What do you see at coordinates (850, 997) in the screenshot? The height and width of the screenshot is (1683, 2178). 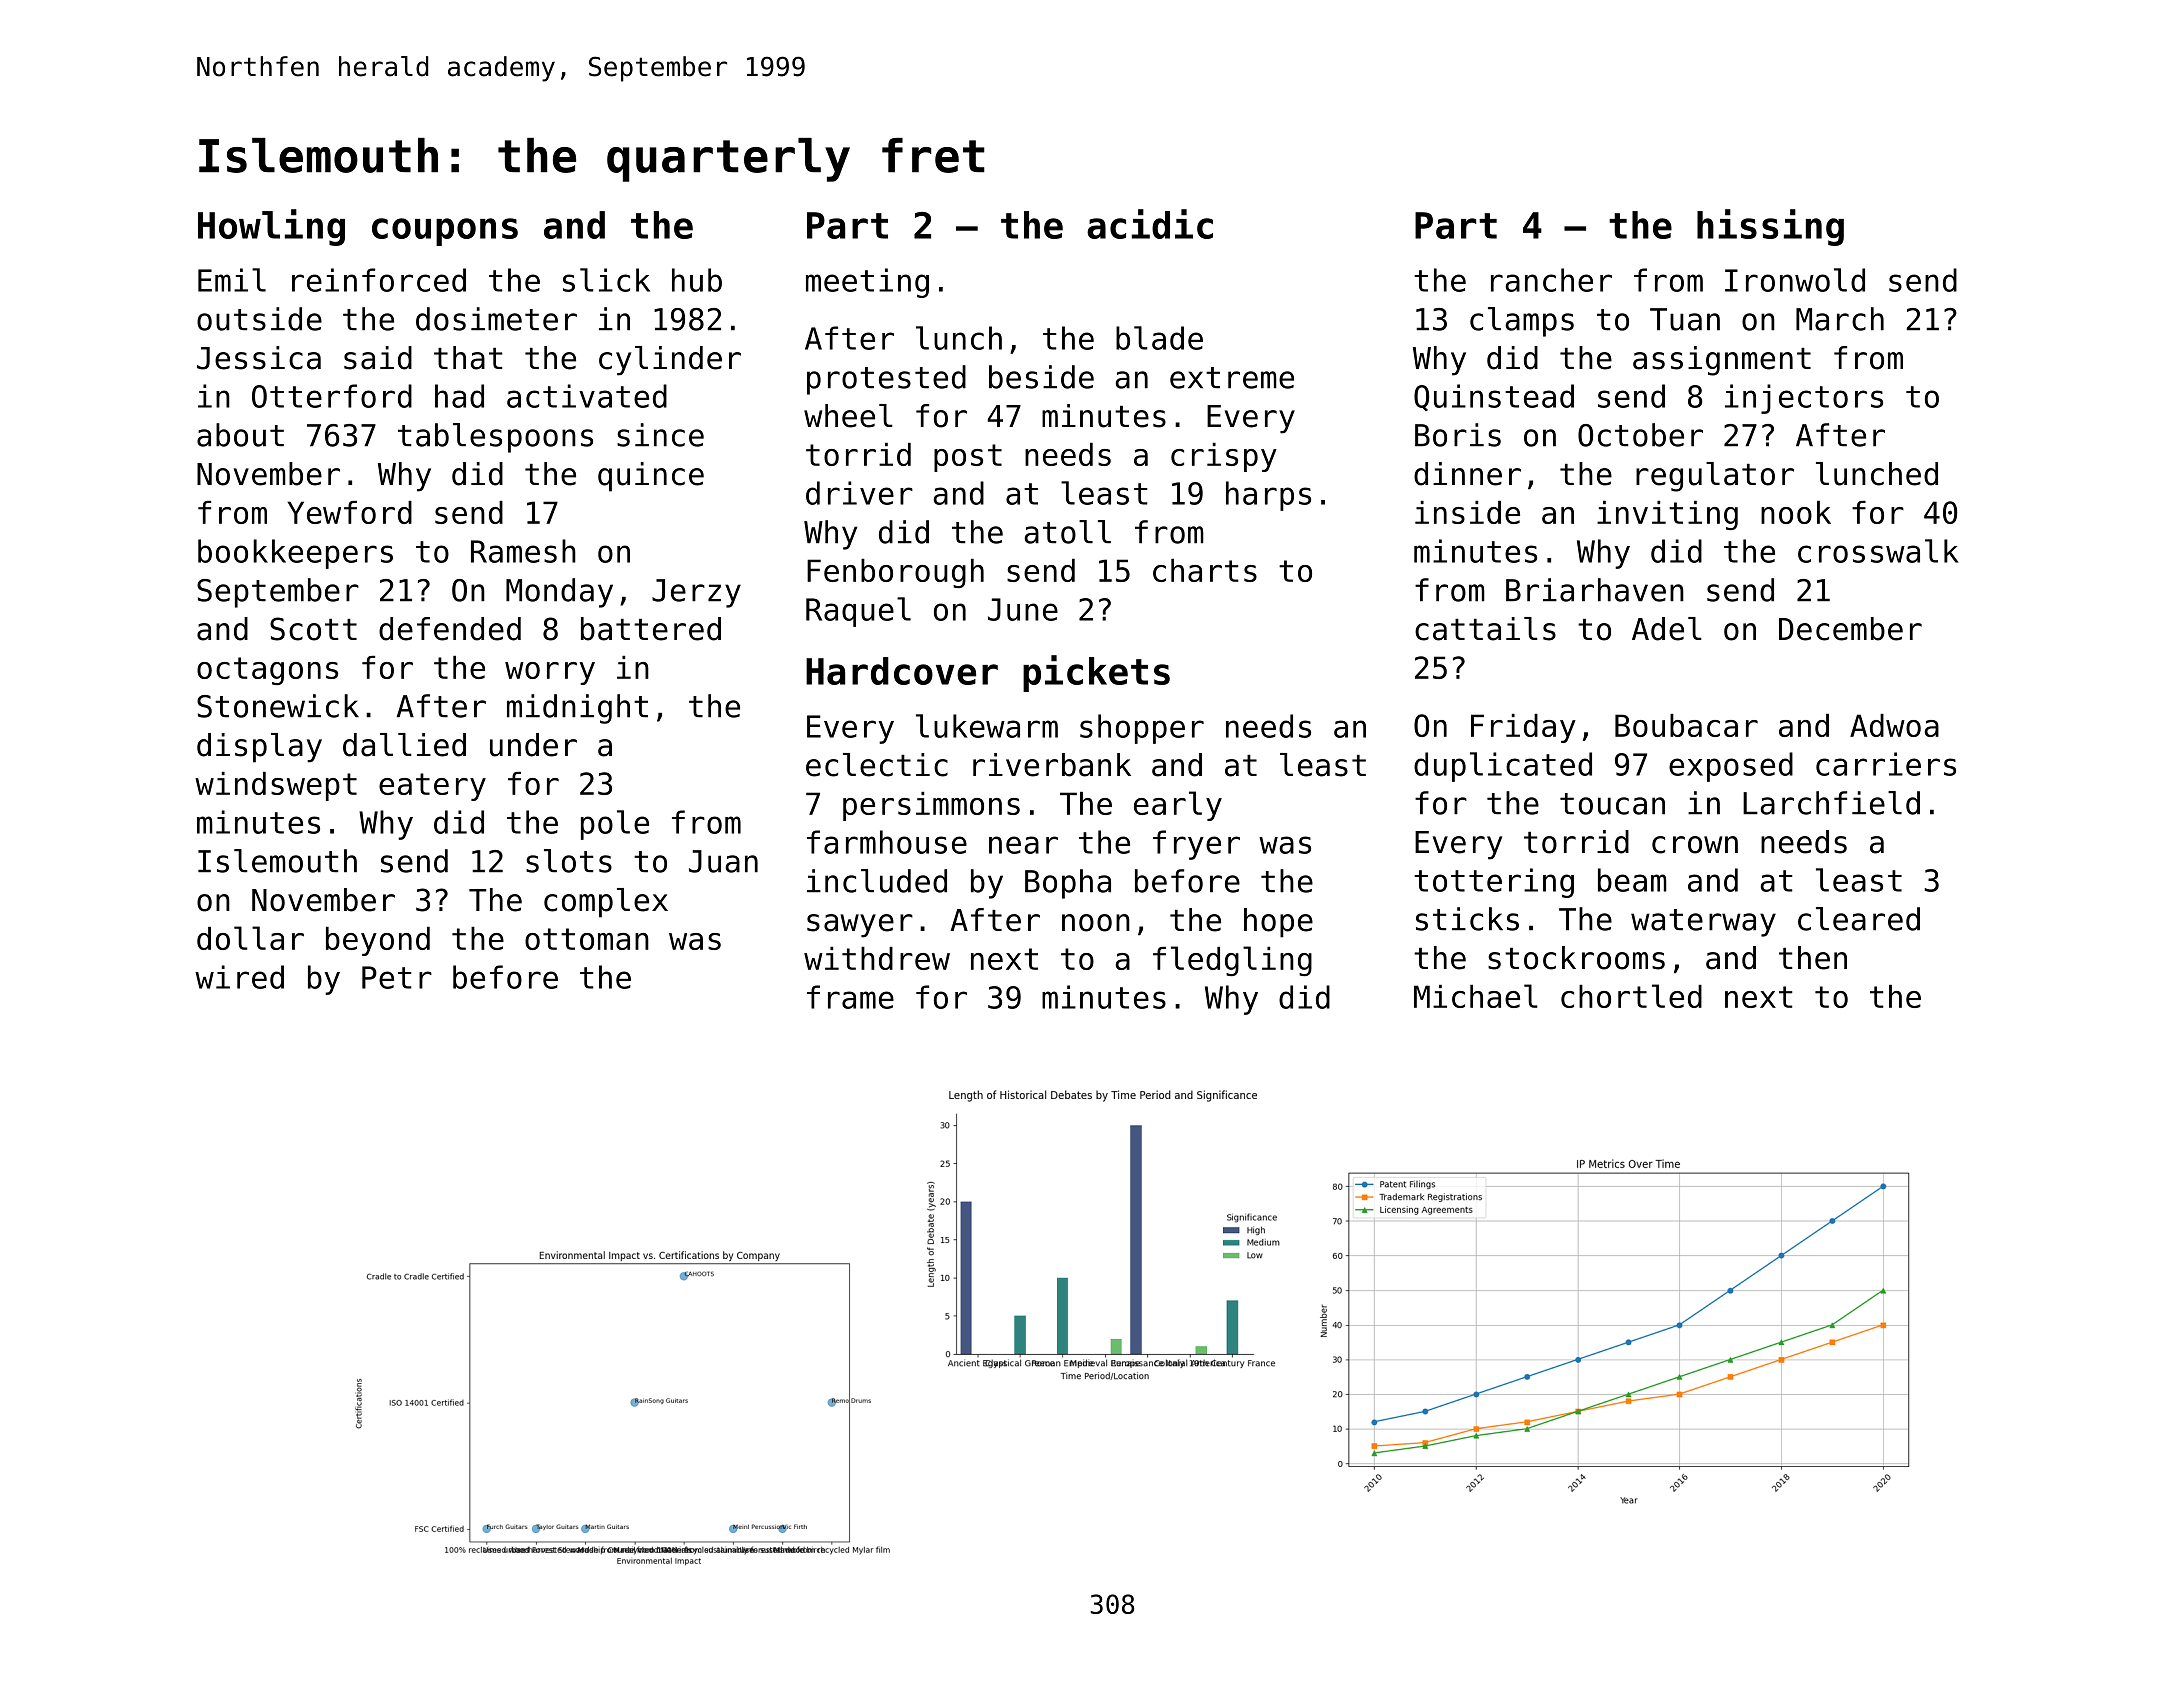 I see `frame` at bounding box center [850, 997].
